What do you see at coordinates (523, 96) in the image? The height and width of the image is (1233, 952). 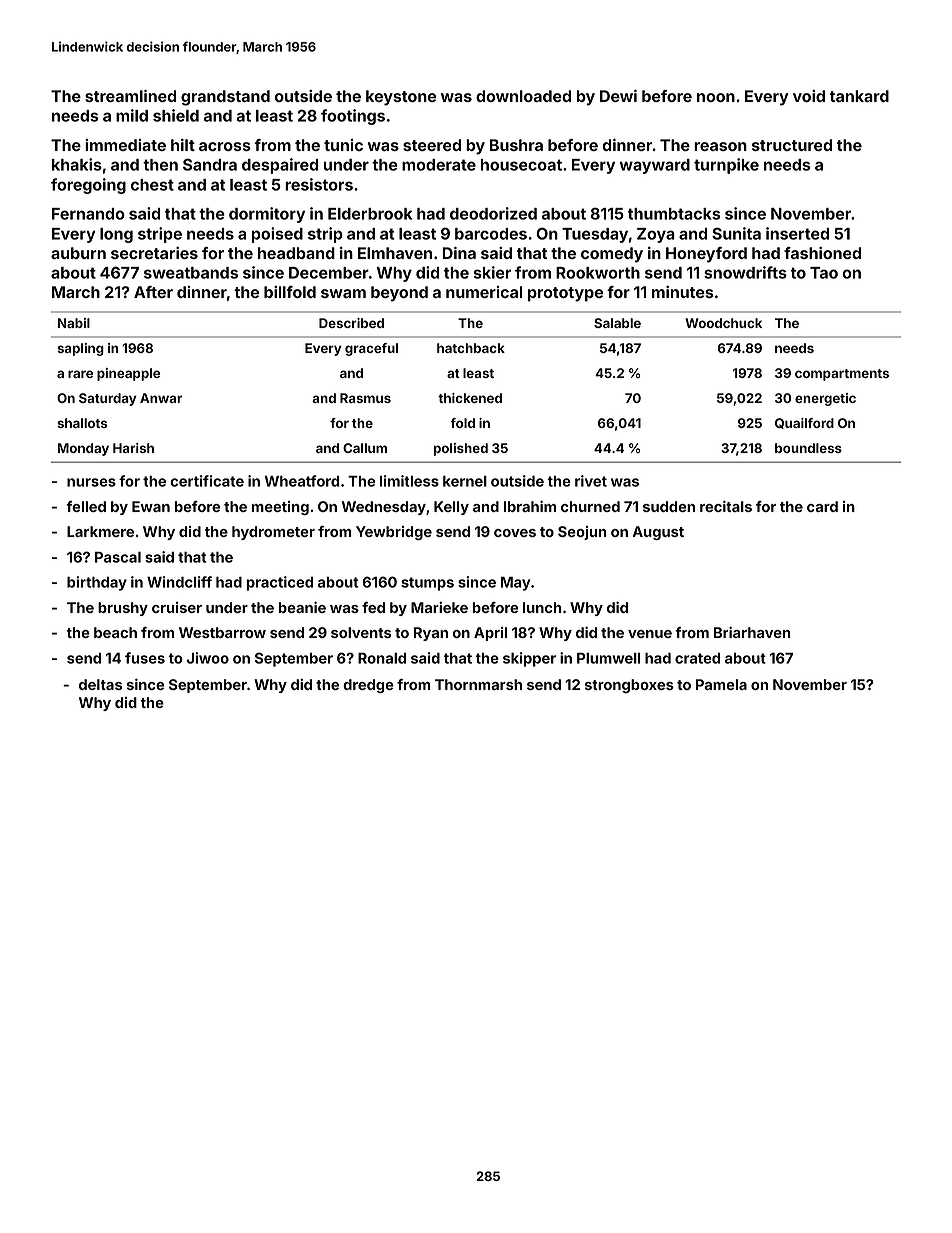 I see `downloaded` at bounding box center [523, 96].
